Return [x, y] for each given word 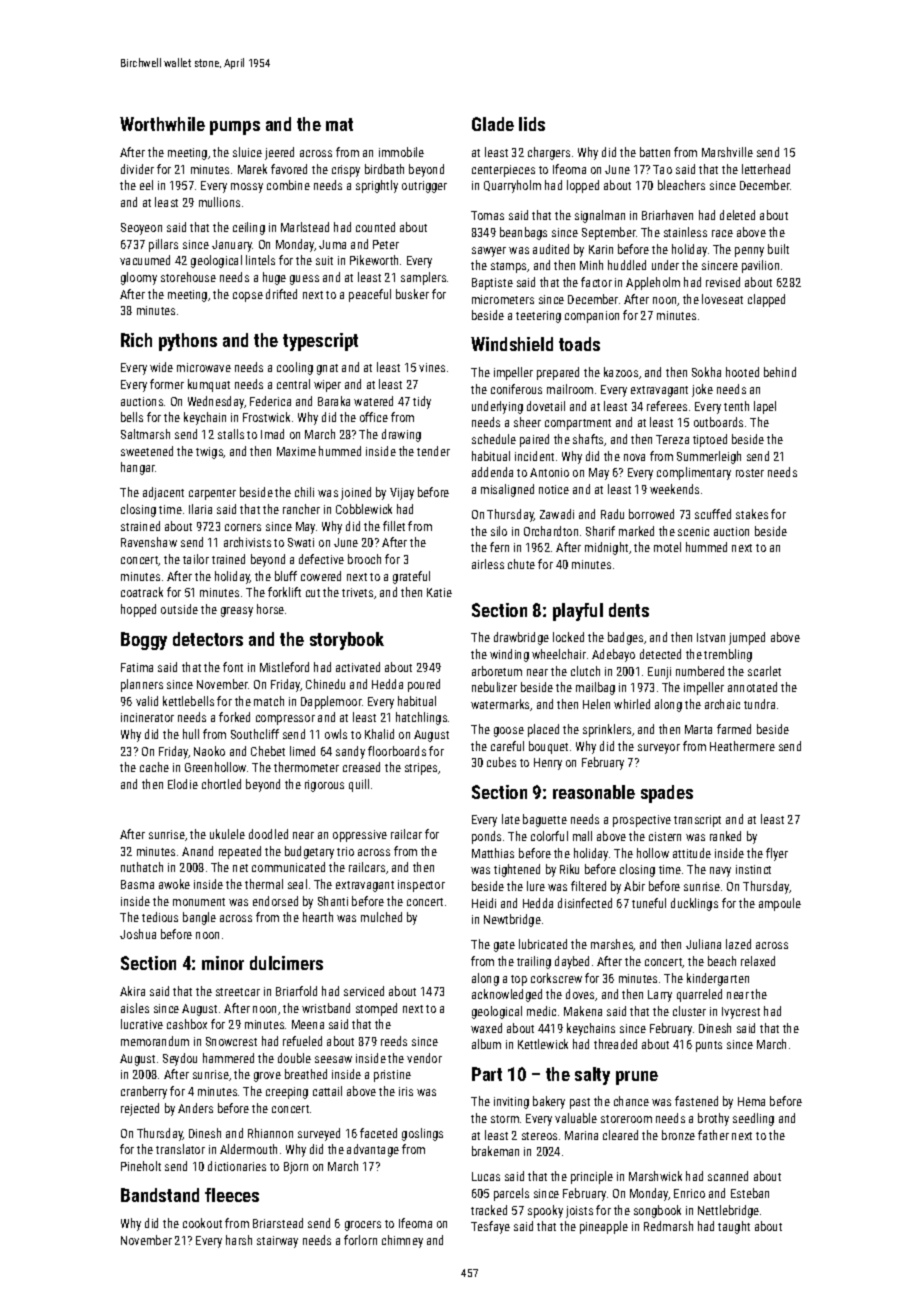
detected [660, 654]
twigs [210, 453]
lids [532, 124]
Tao [662, 169]
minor [223, 963]
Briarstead [278, 1223]
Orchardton [551, 531]
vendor [424, 1058]
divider [137, 169]
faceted [378, 1133]
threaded [615, 1044]
